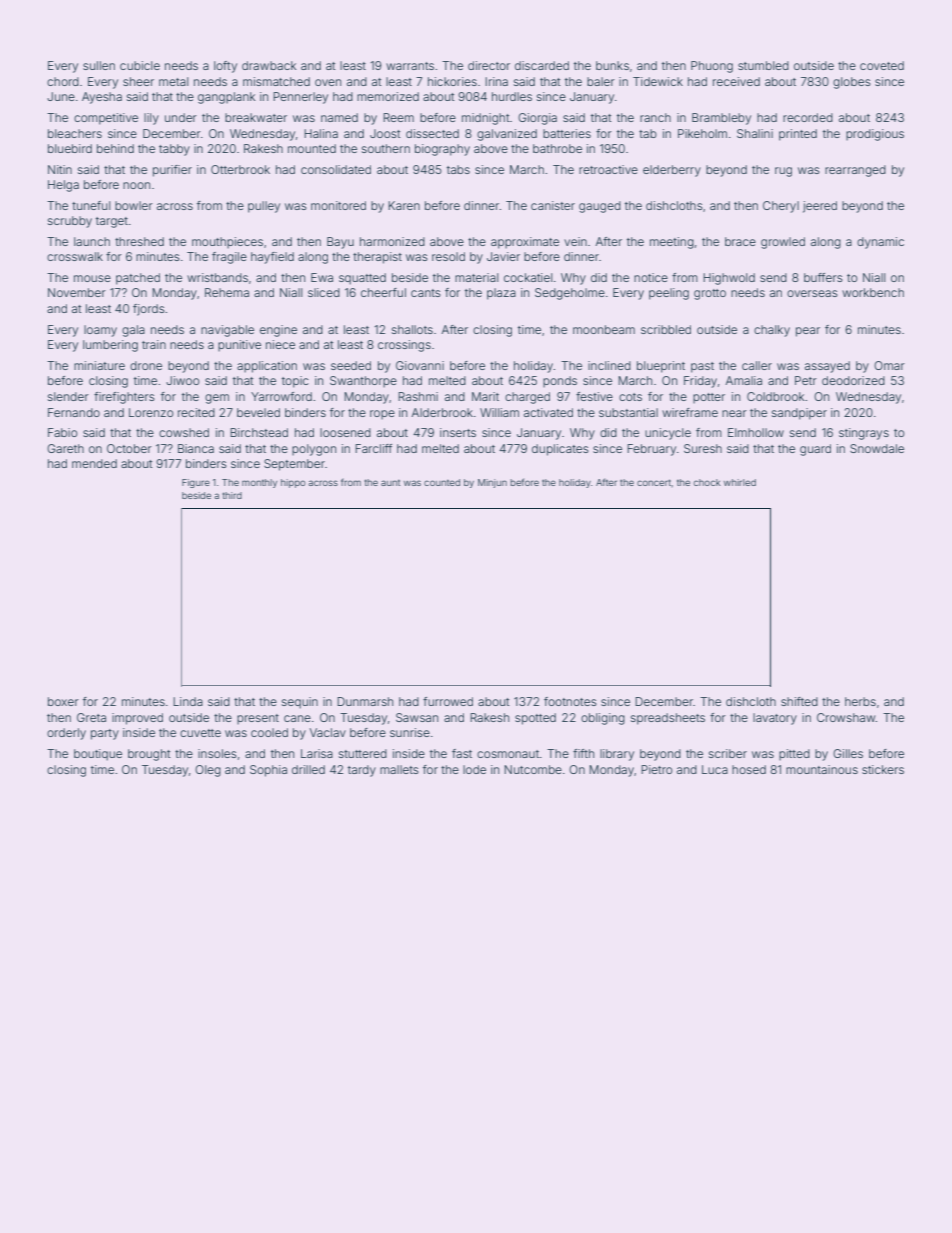 Image resolution: width=952 pixels, height=1233 pixels. Describe the element at coordinates (740, 482) in the screenshot. I see `whirled` at that location.
